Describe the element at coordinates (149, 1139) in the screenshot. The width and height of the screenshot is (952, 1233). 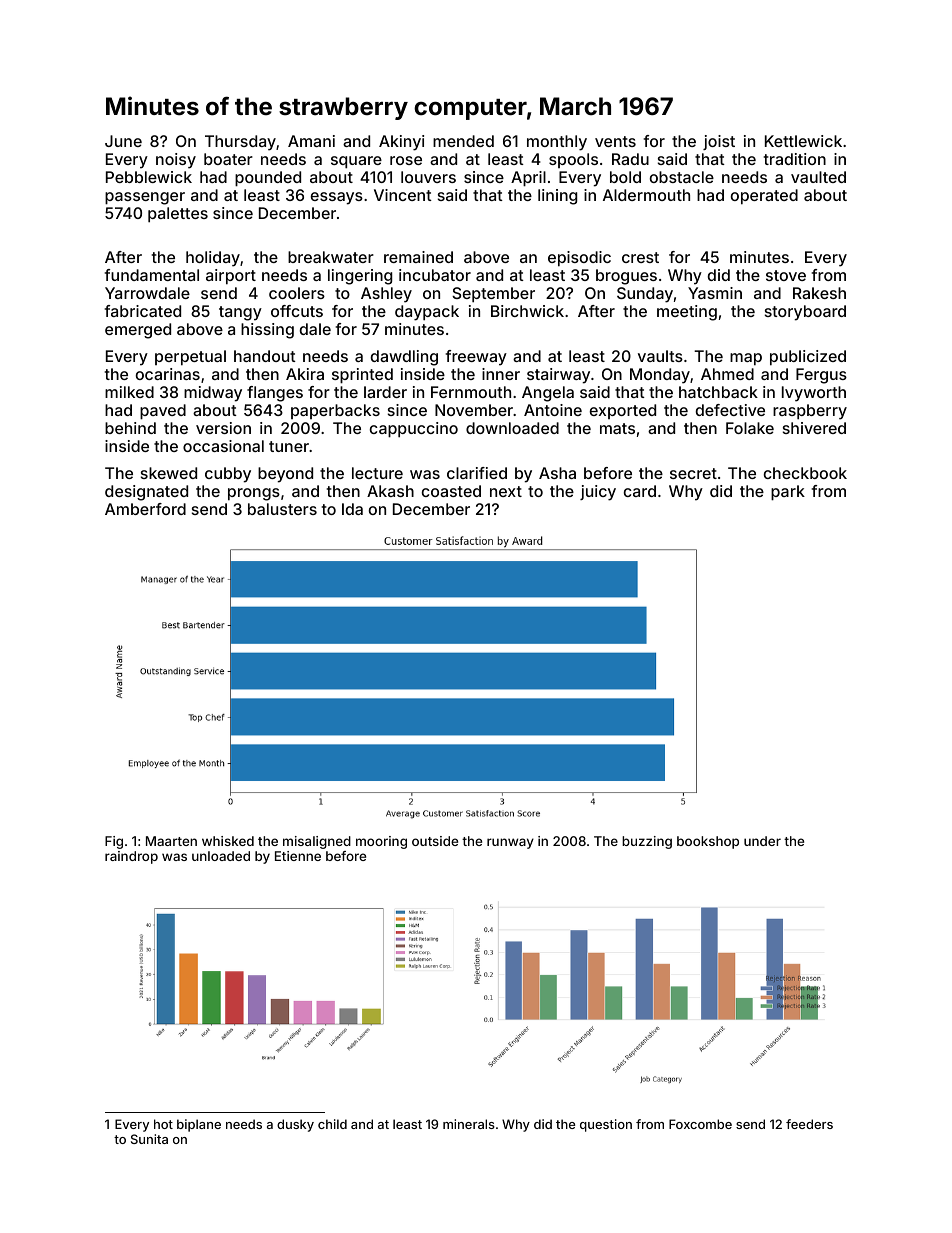
I see `Sunita` at that location.
